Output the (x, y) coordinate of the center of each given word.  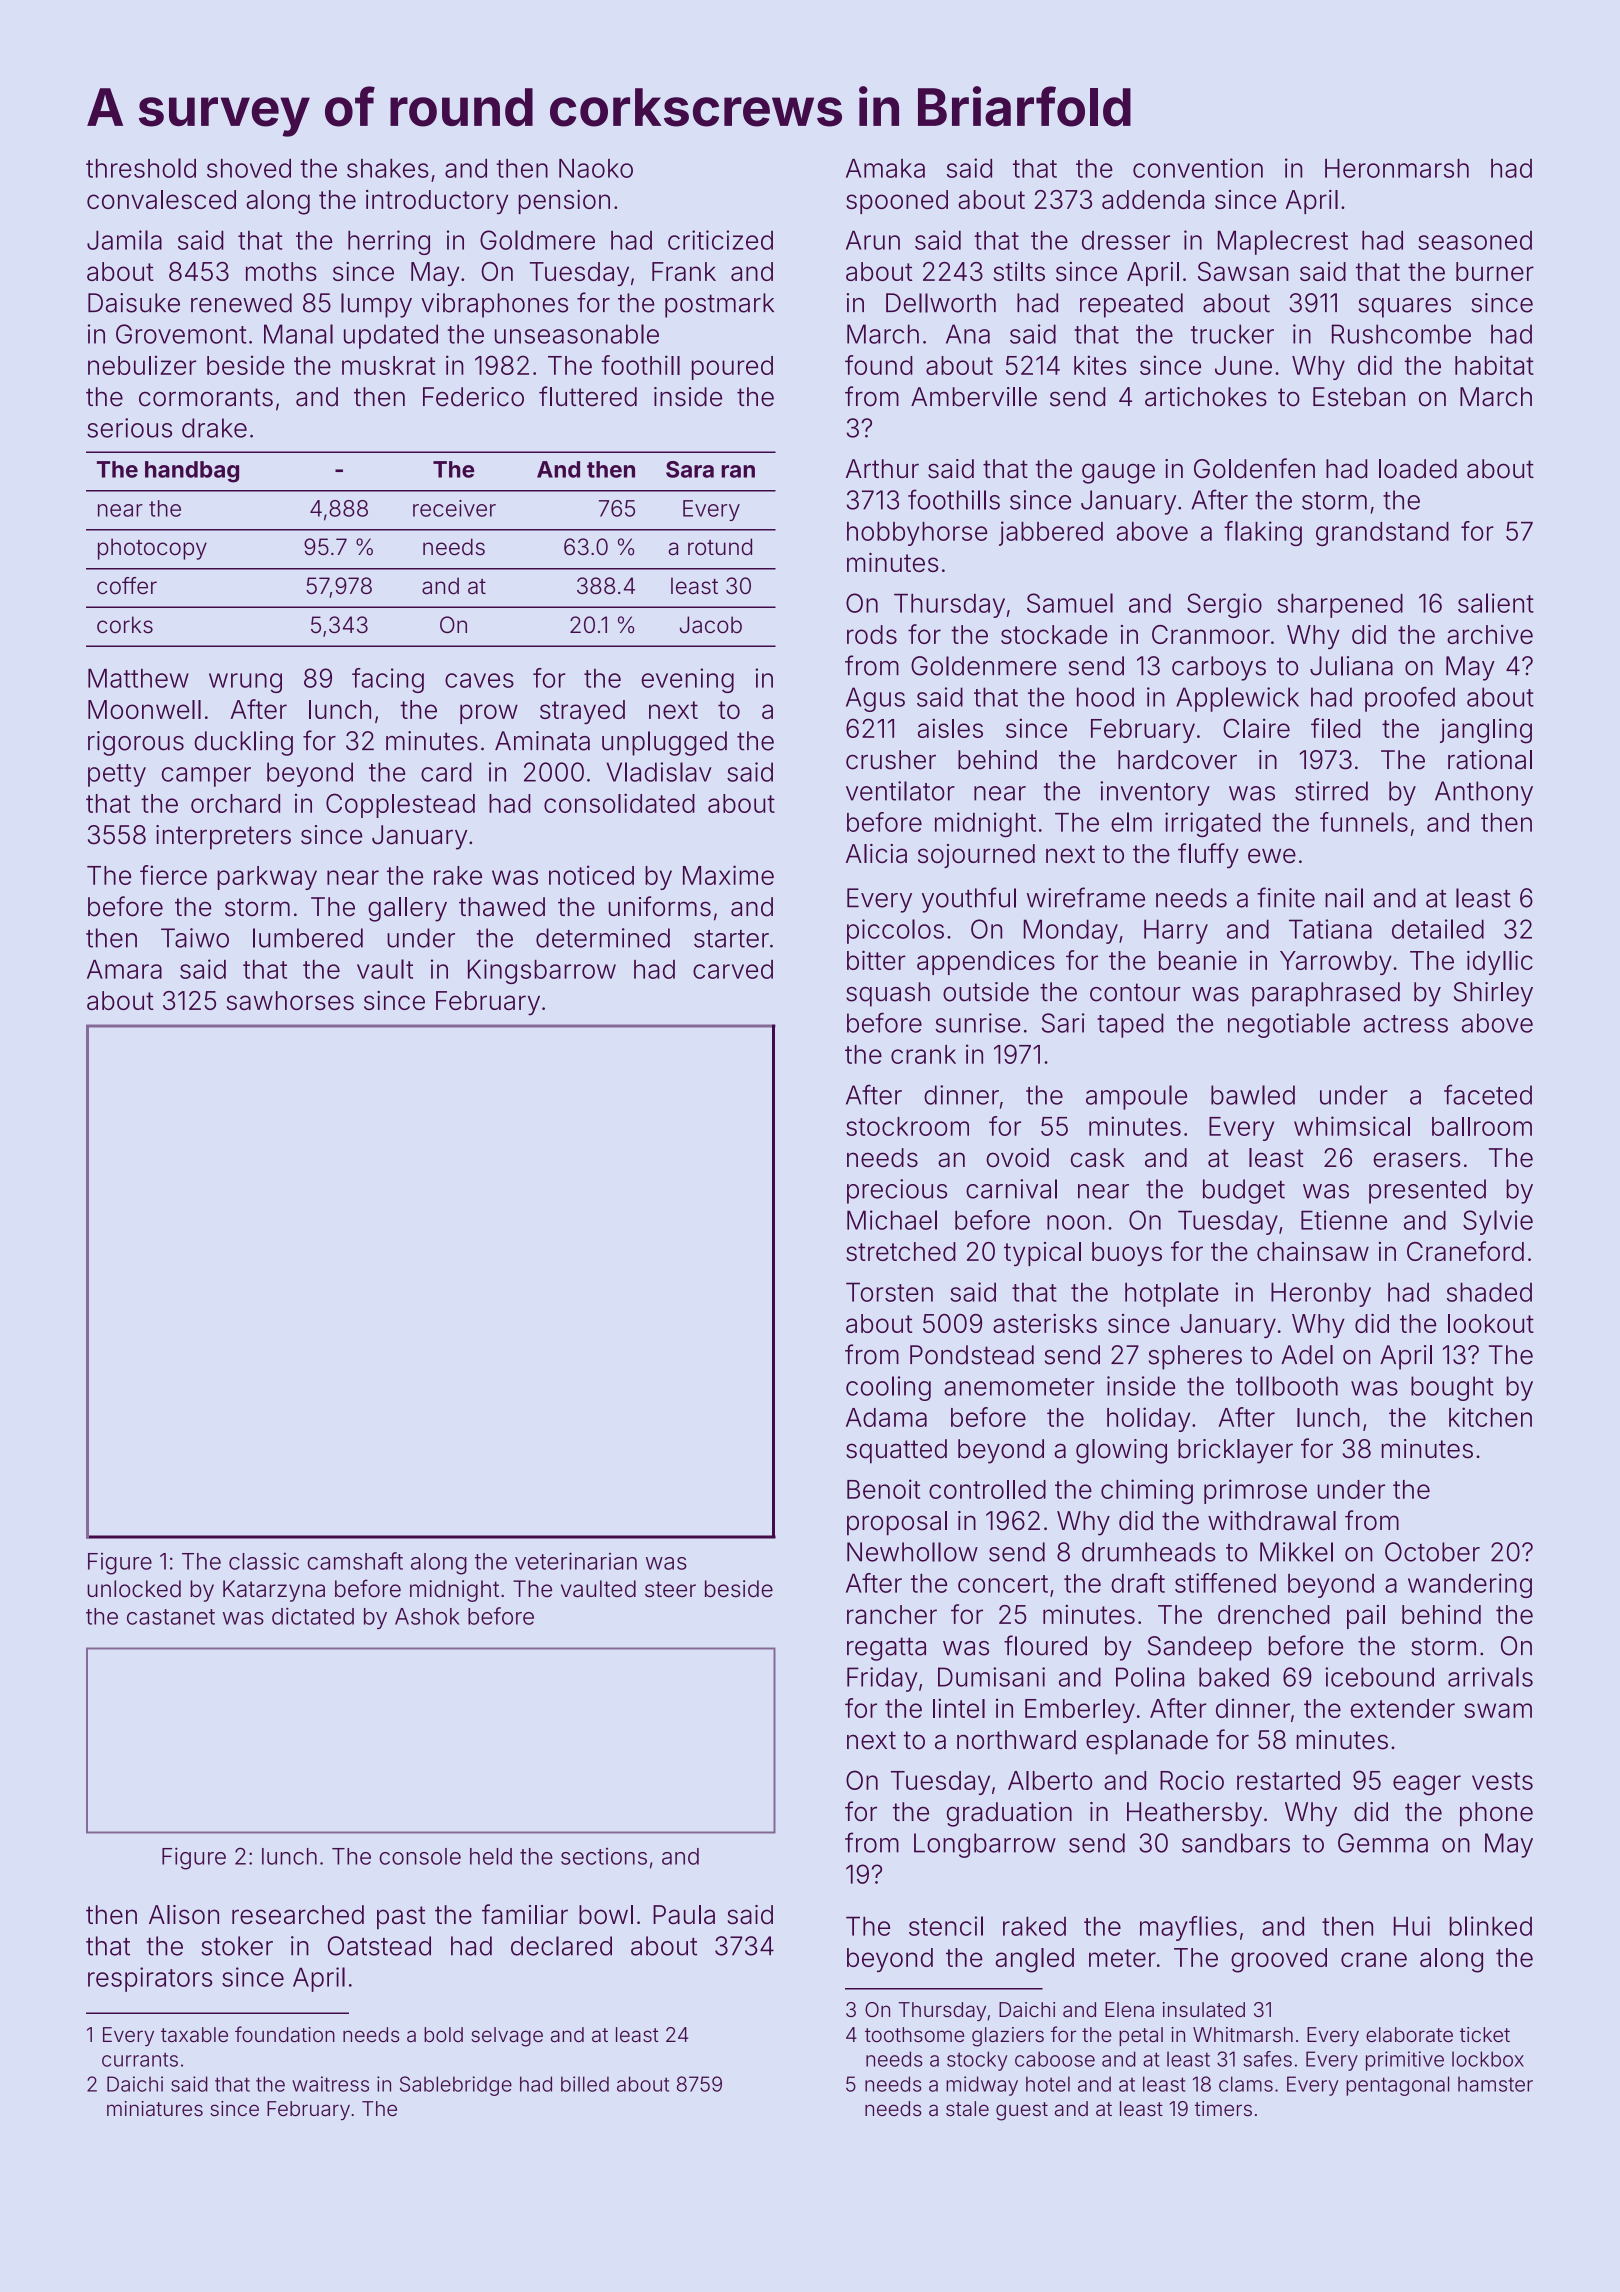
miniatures (155, 2109)
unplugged (664, 743)
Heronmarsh (1397, 168)
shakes (388, 168)
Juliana (1351, 666)
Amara (124, 969)
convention (1198, 168)
